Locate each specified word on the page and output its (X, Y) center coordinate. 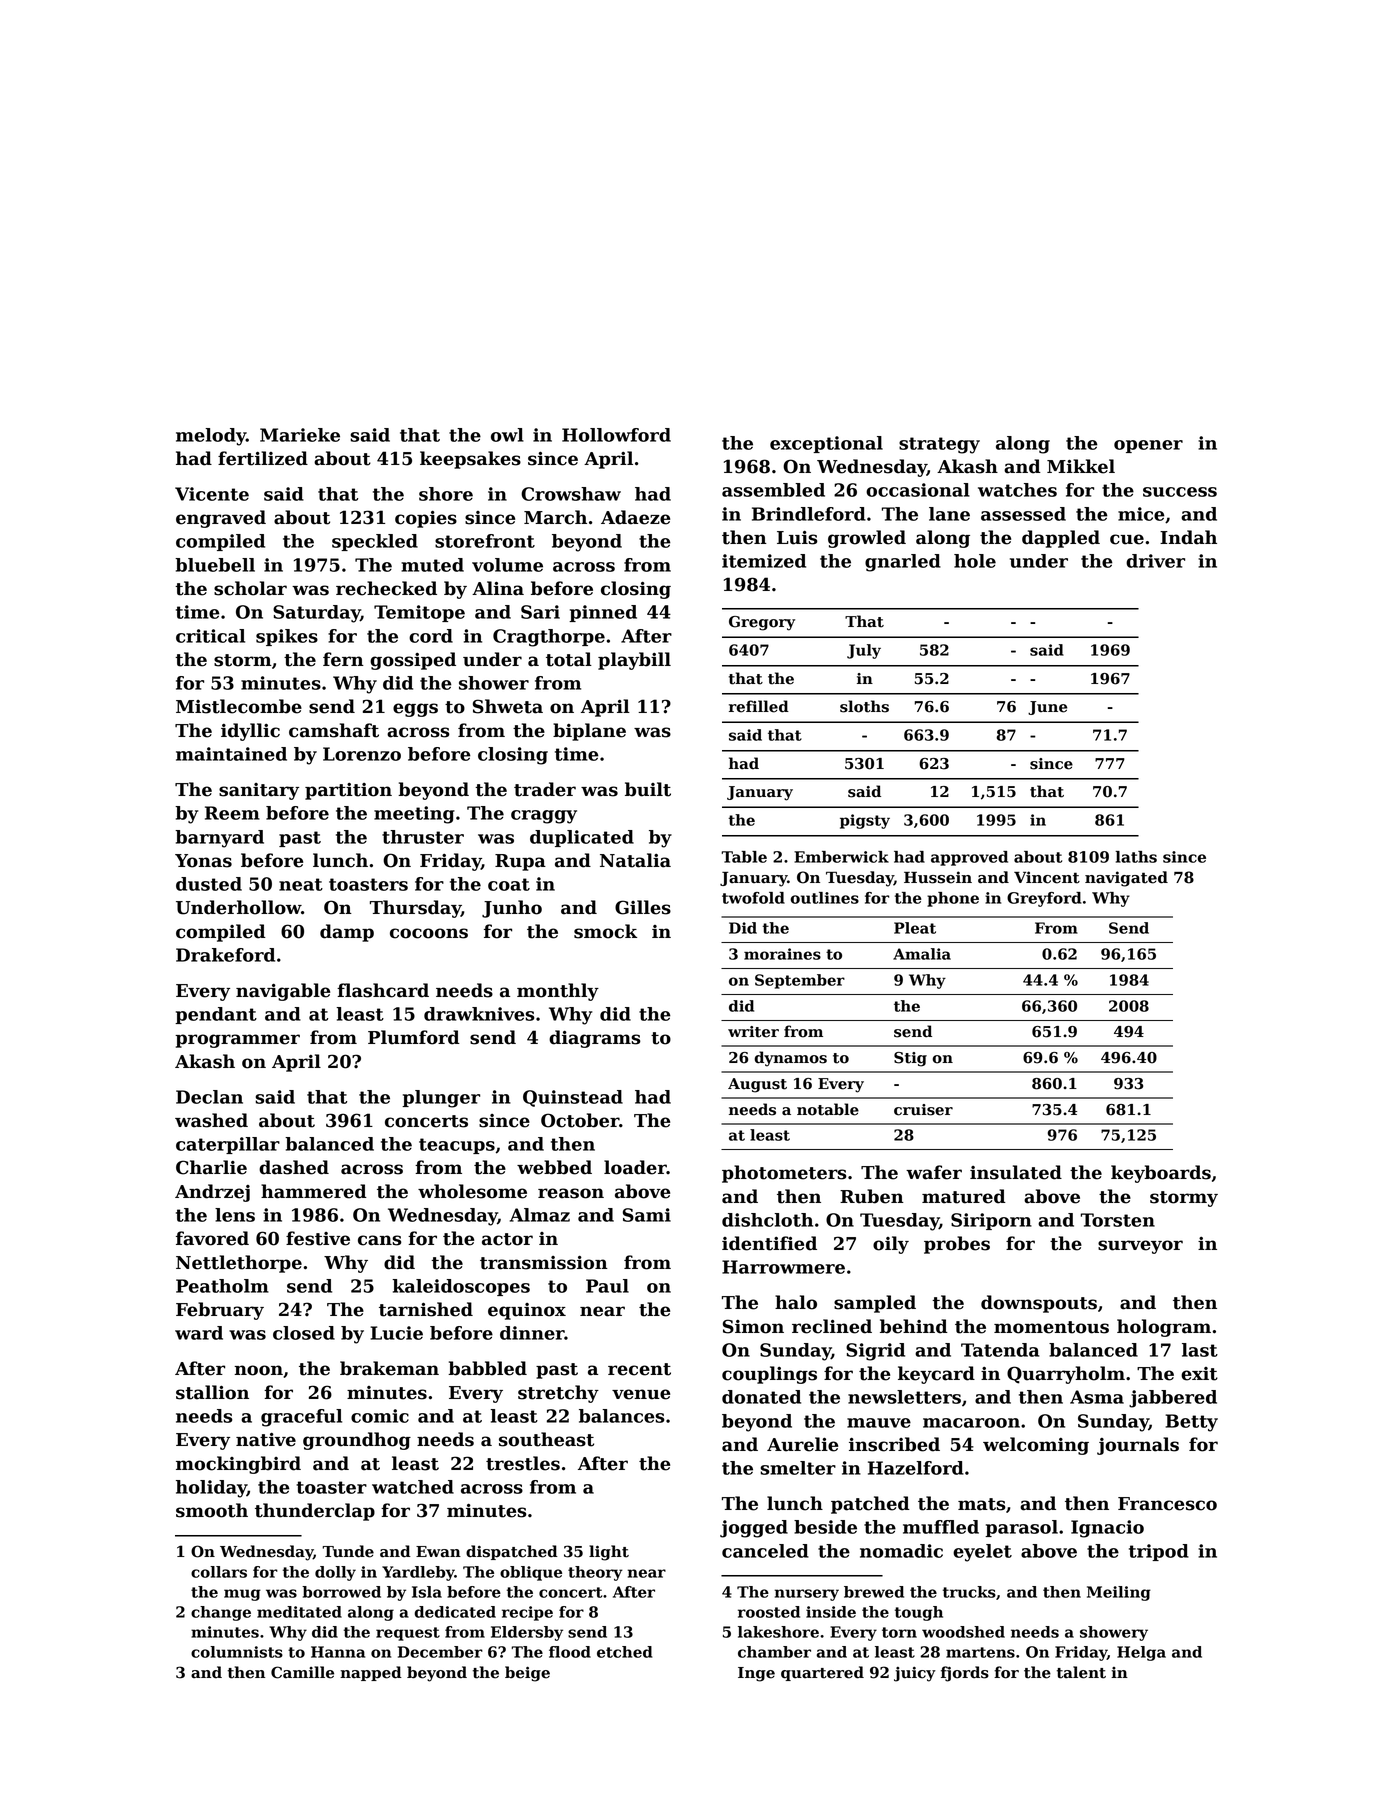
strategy (939, 445)
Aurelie (802, 1444)
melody (211, 437)
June (1047, 708)
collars (219, 1572)
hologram (1164, 1328)
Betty (1191, 1423)
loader (635, 1167)
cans (380, 1240)
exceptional (826, 444)
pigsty (865, 821)
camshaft (334, 730)
